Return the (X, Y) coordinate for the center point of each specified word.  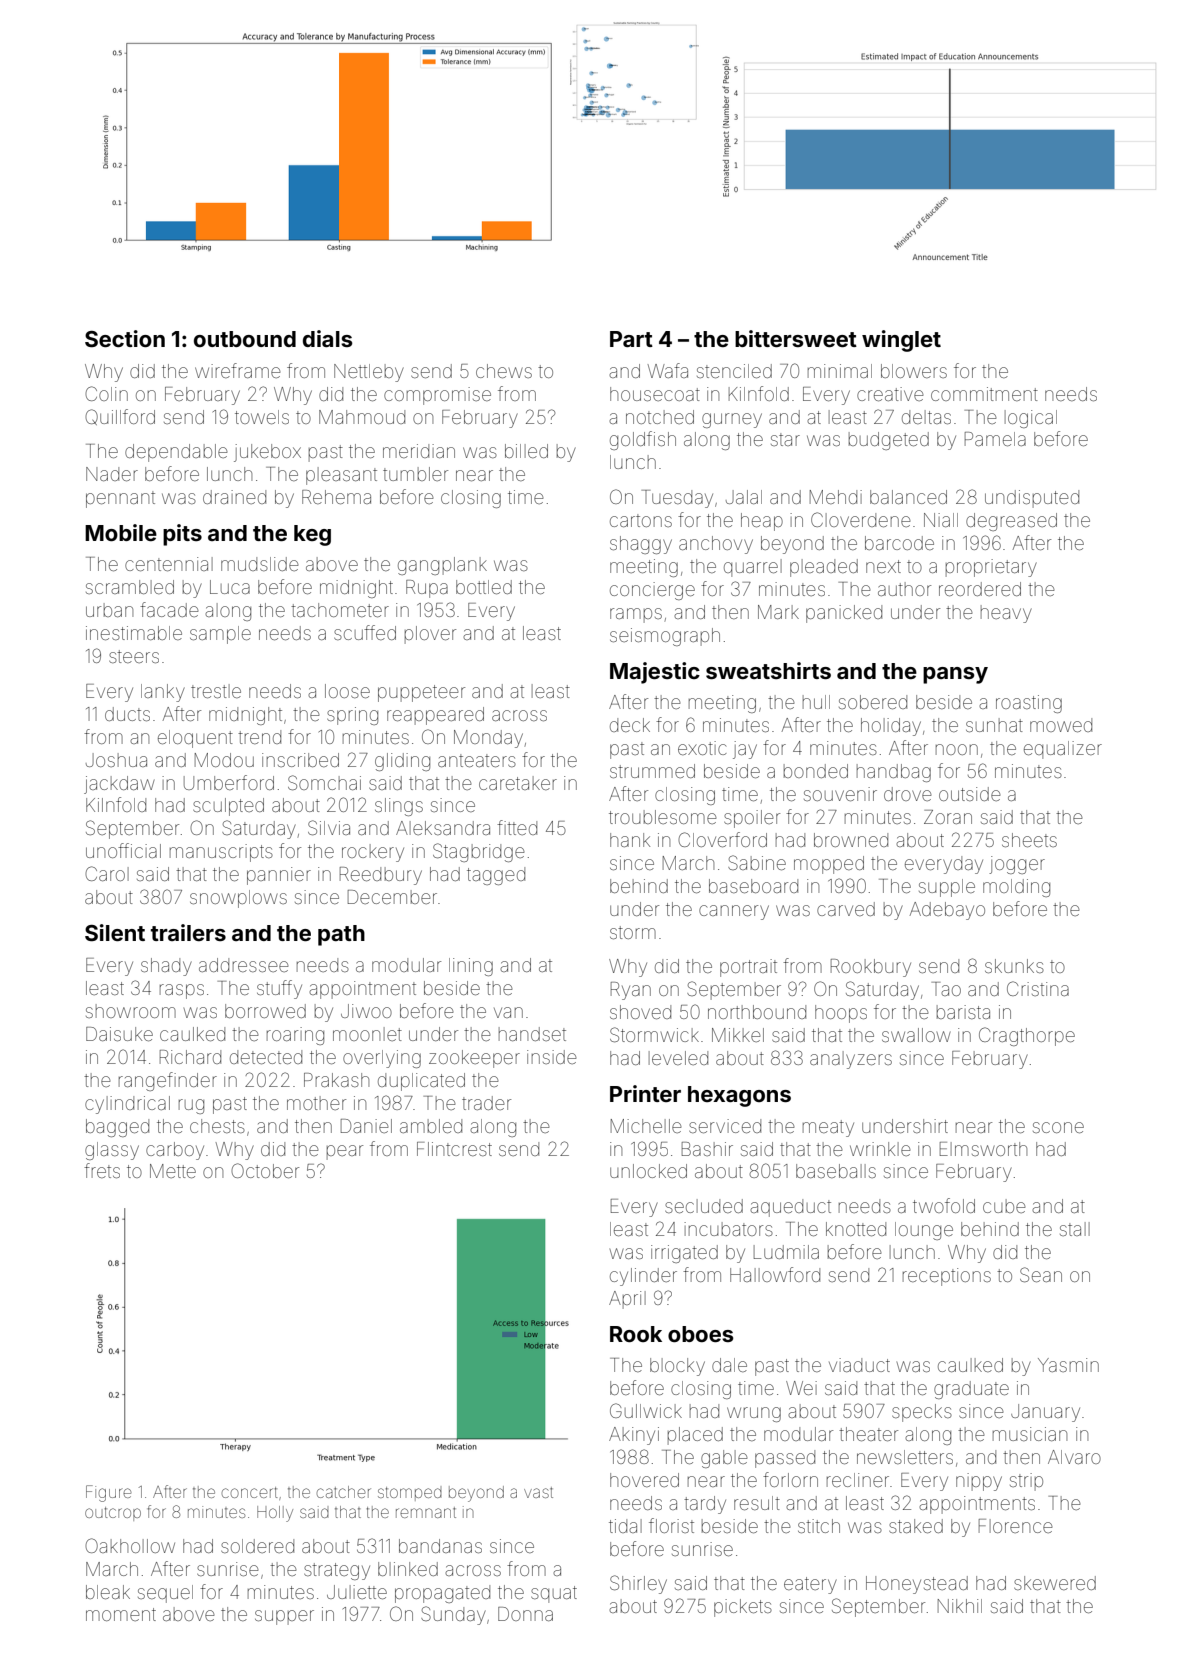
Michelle (646, 1126)
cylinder (643, 1277)
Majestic (655, 673)
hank (630, 840)
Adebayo (947, 911)
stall (1075, 1229)
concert (250, 1492)
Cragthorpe (1027, 1036)
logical (1031, 419)
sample (220, 635)
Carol (107, 873)
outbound (245, 339)
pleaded (824, 568)
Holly (275, 1514)
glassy (112, 1151)
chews (504, 371)
